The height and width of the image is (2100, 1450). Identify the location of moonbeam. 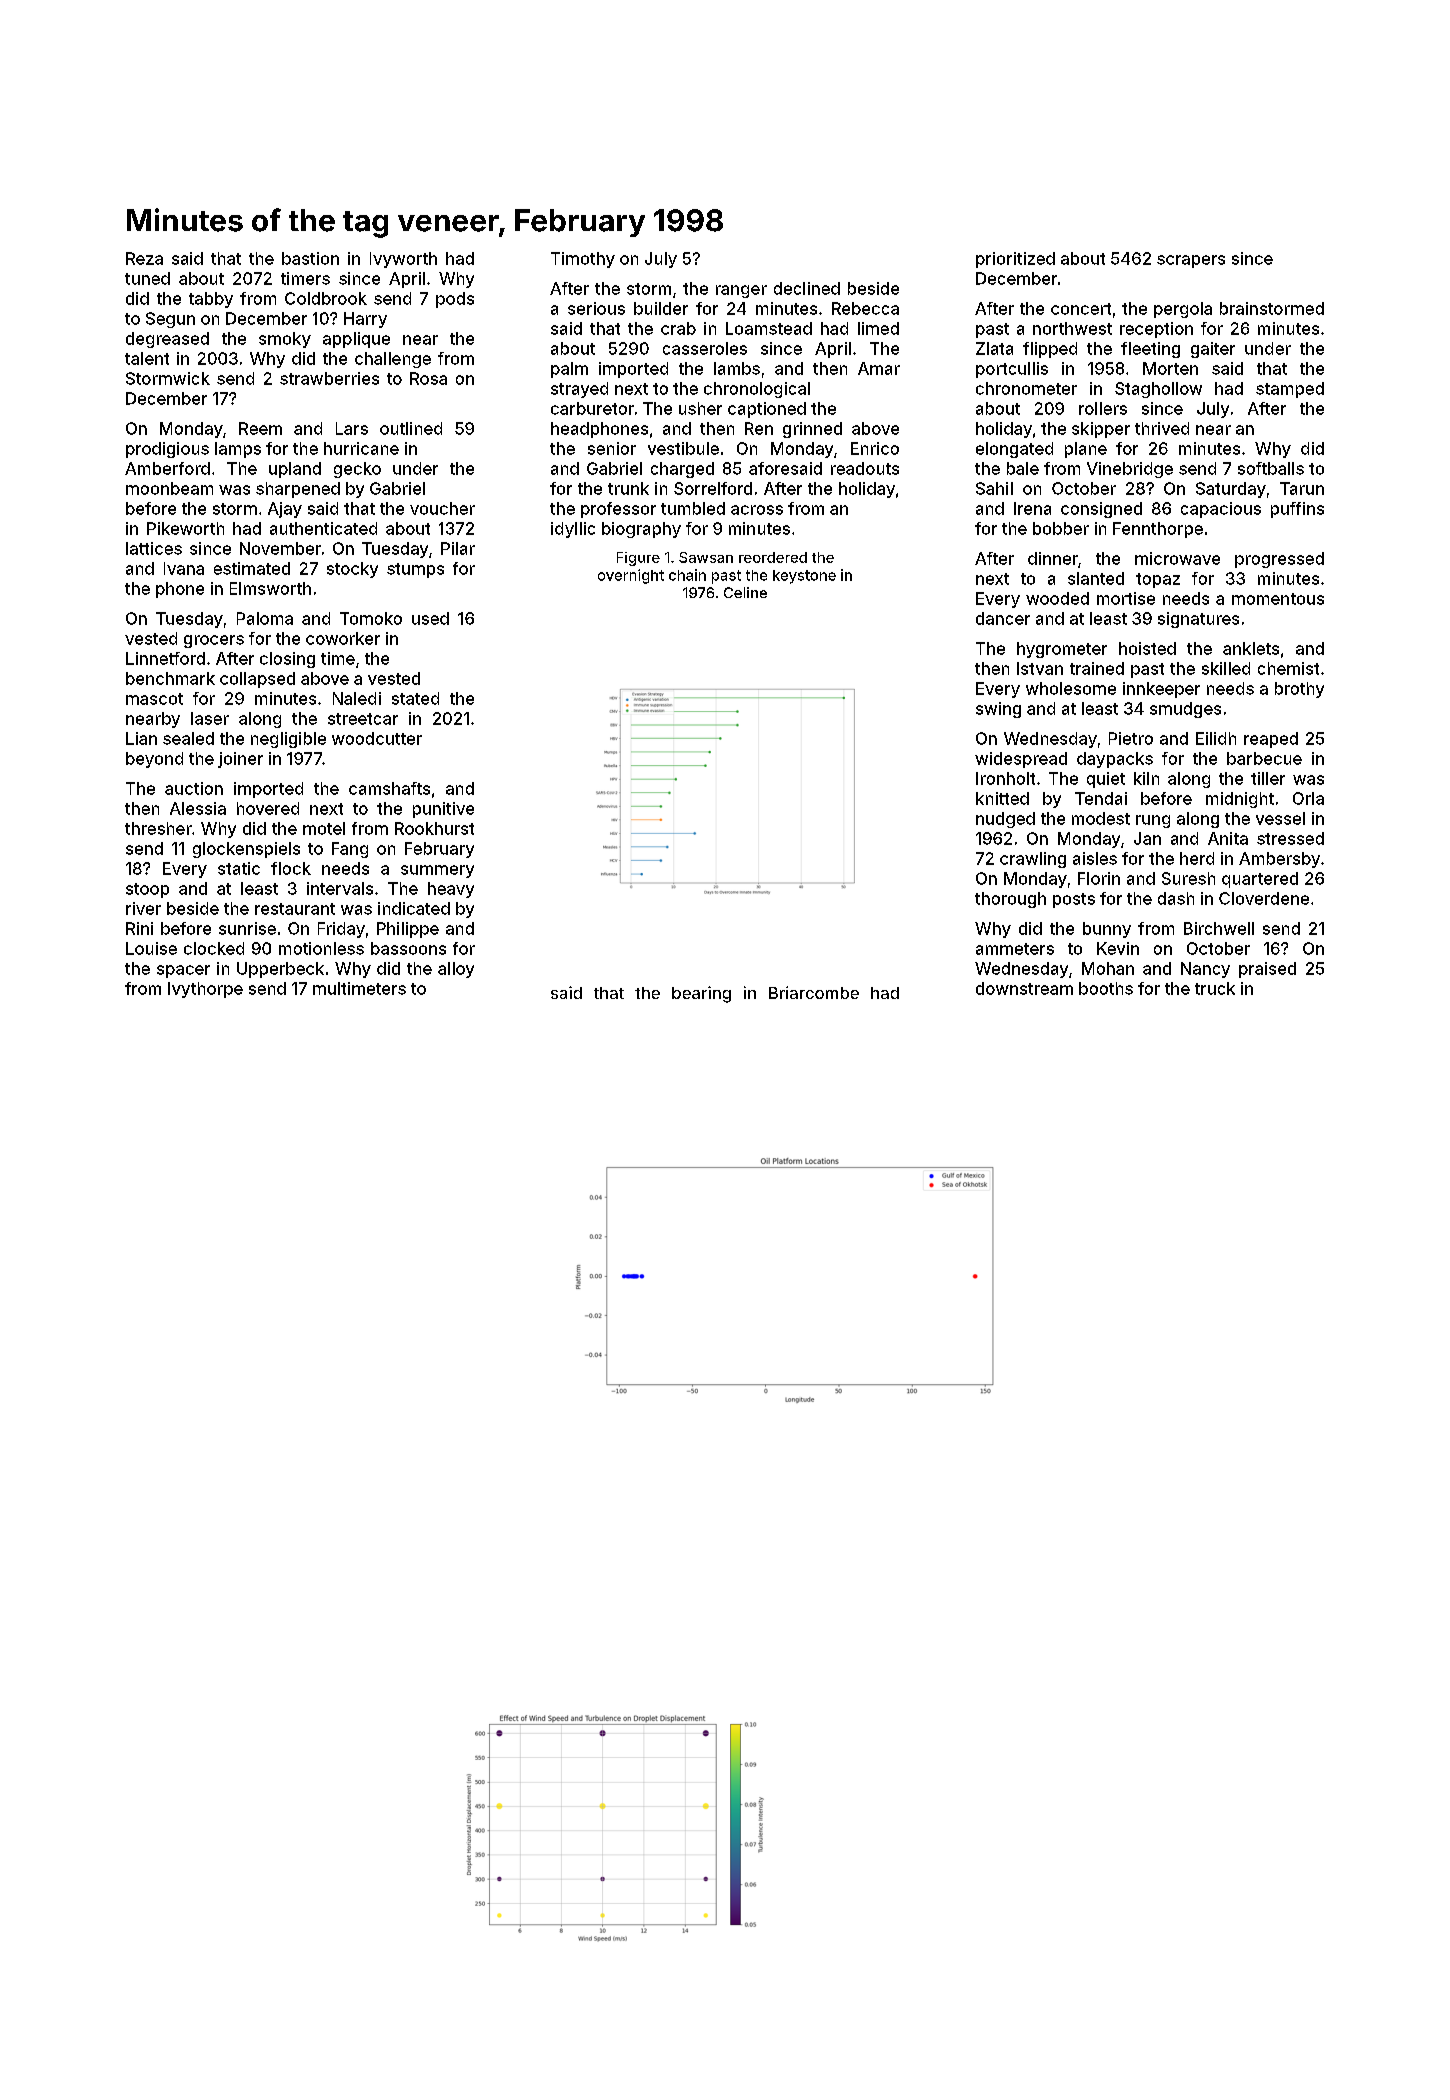
(169, 488).
